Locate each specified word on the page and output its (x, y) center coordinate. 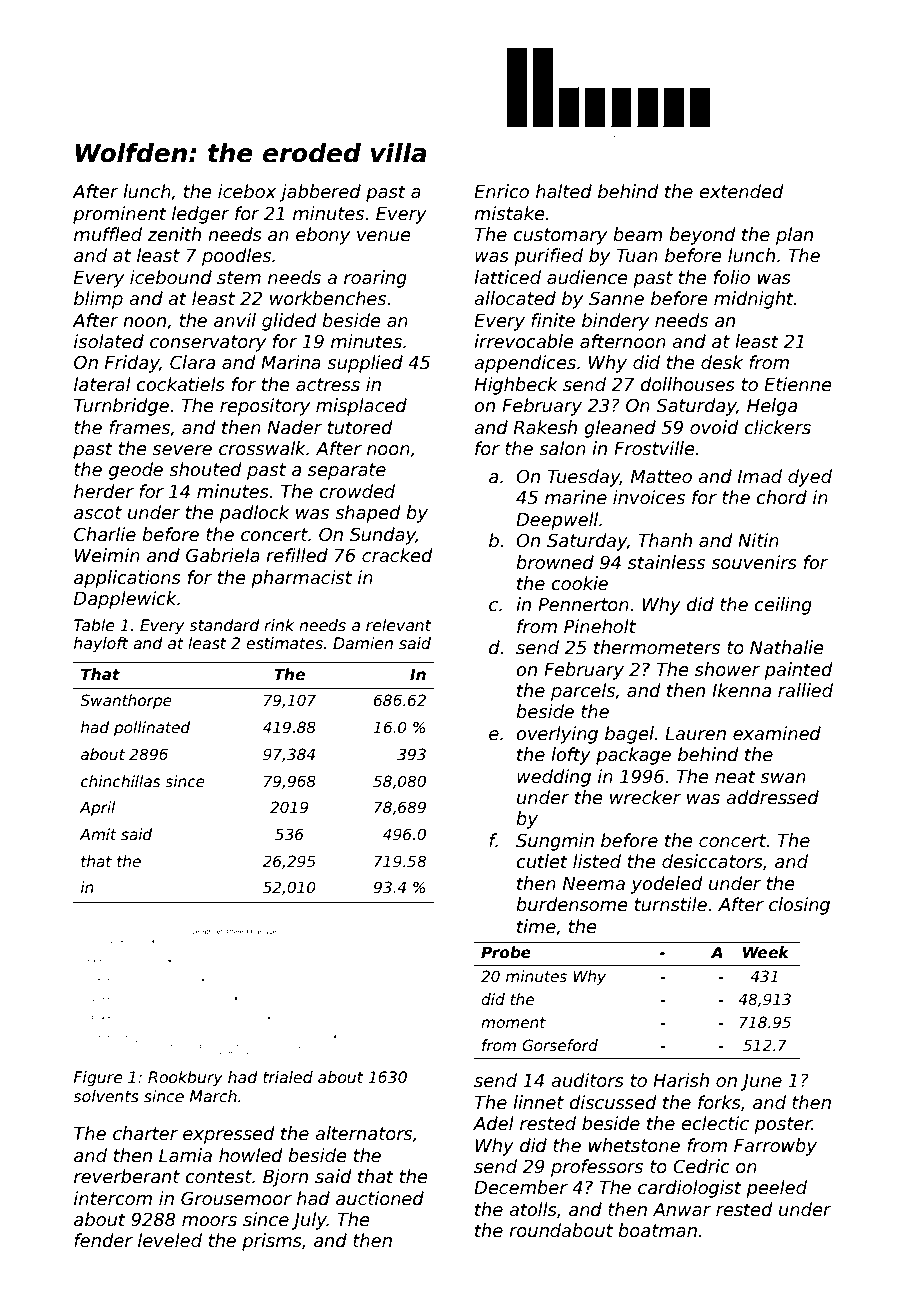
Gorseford (560, 1045)
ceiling (783, 606)
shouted (205, 469)
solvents (106, 1096)
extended (741, 191)
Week (766, 952)
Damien (363, 643)
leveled (170, 1240)
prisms (272, 1242)
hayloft (101, 644)
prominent (120, 215)
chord (781, 497)
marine (576, 497)
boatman (657, 1230)
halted (564, 191)
